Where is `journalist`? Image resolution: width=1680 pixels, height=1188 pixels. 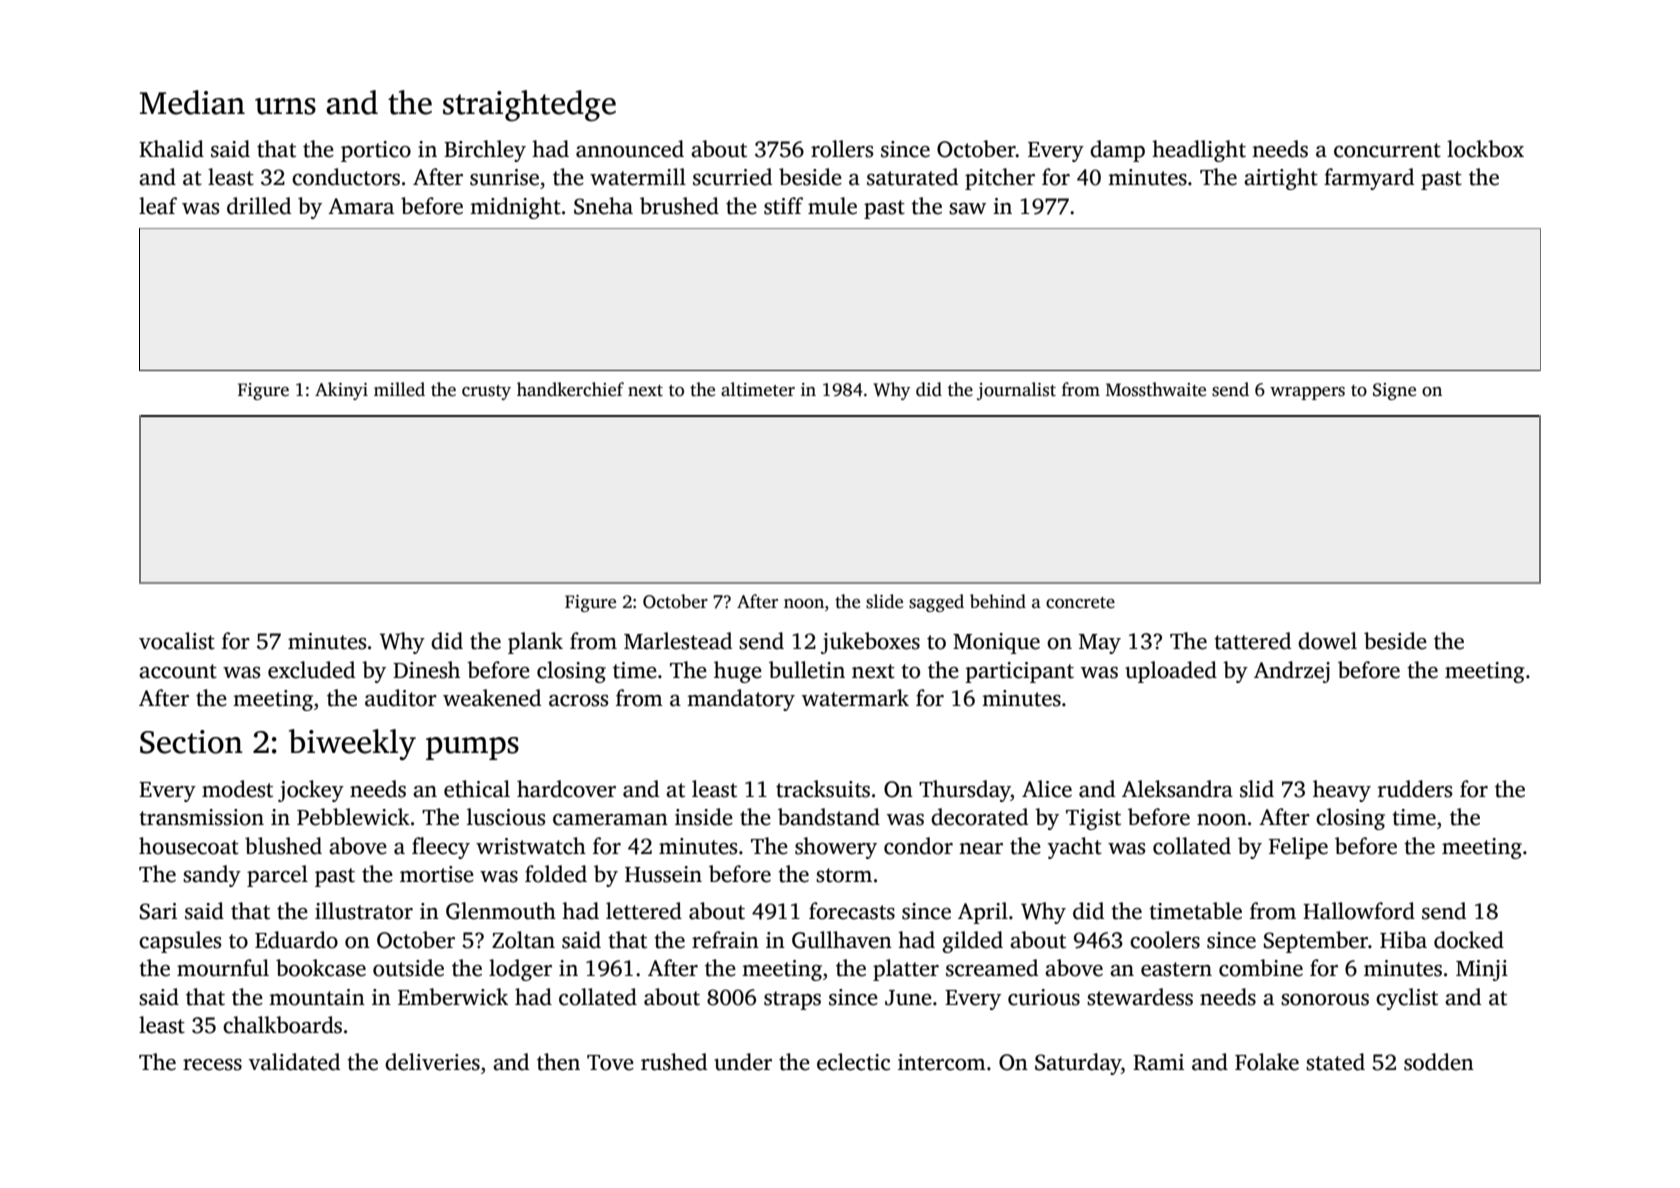 journalist is located at coordinates (1016, 391).
